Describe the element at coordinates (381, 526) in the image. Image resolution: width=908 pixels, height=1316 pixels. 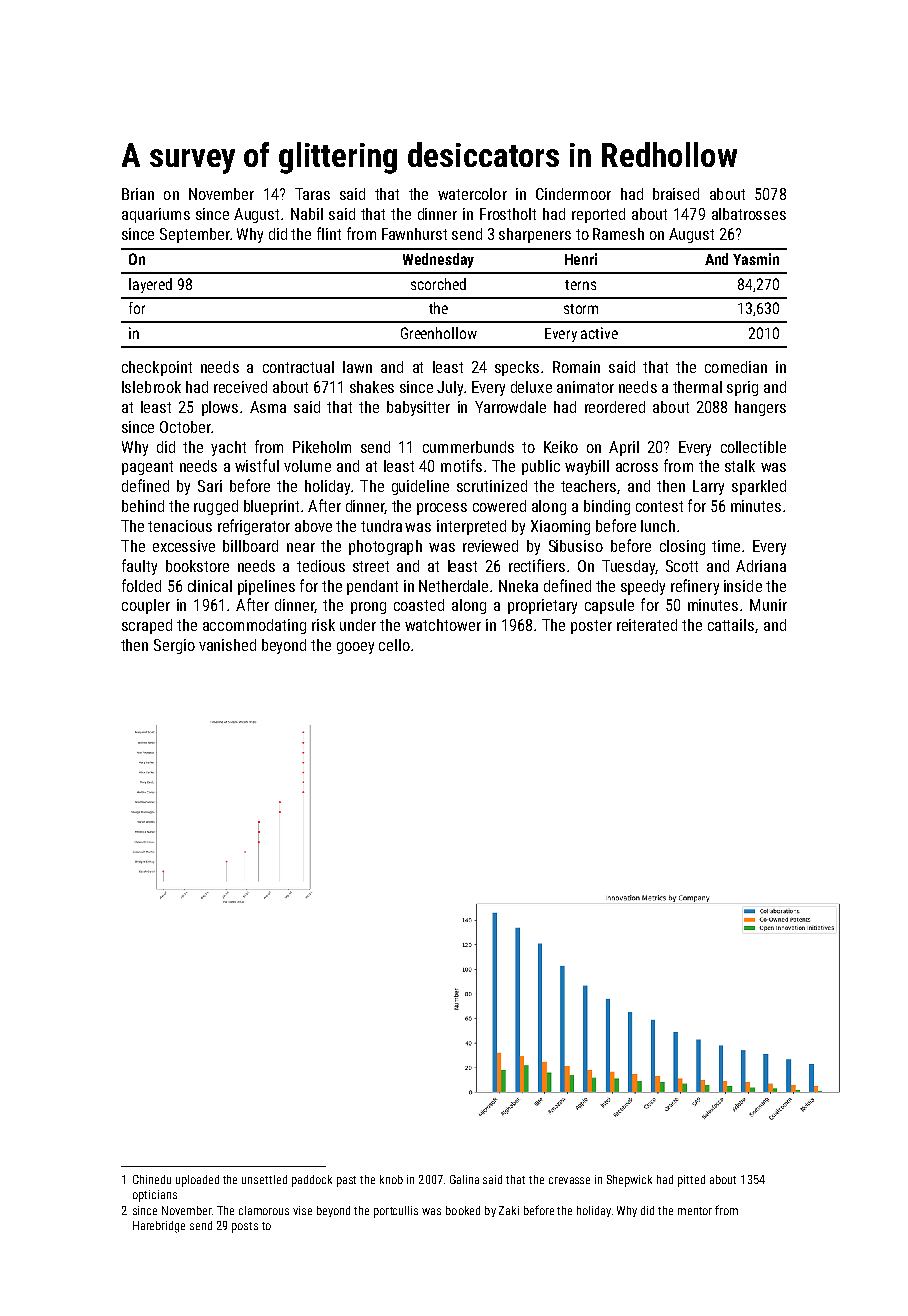
I see `tundra` at that location.
